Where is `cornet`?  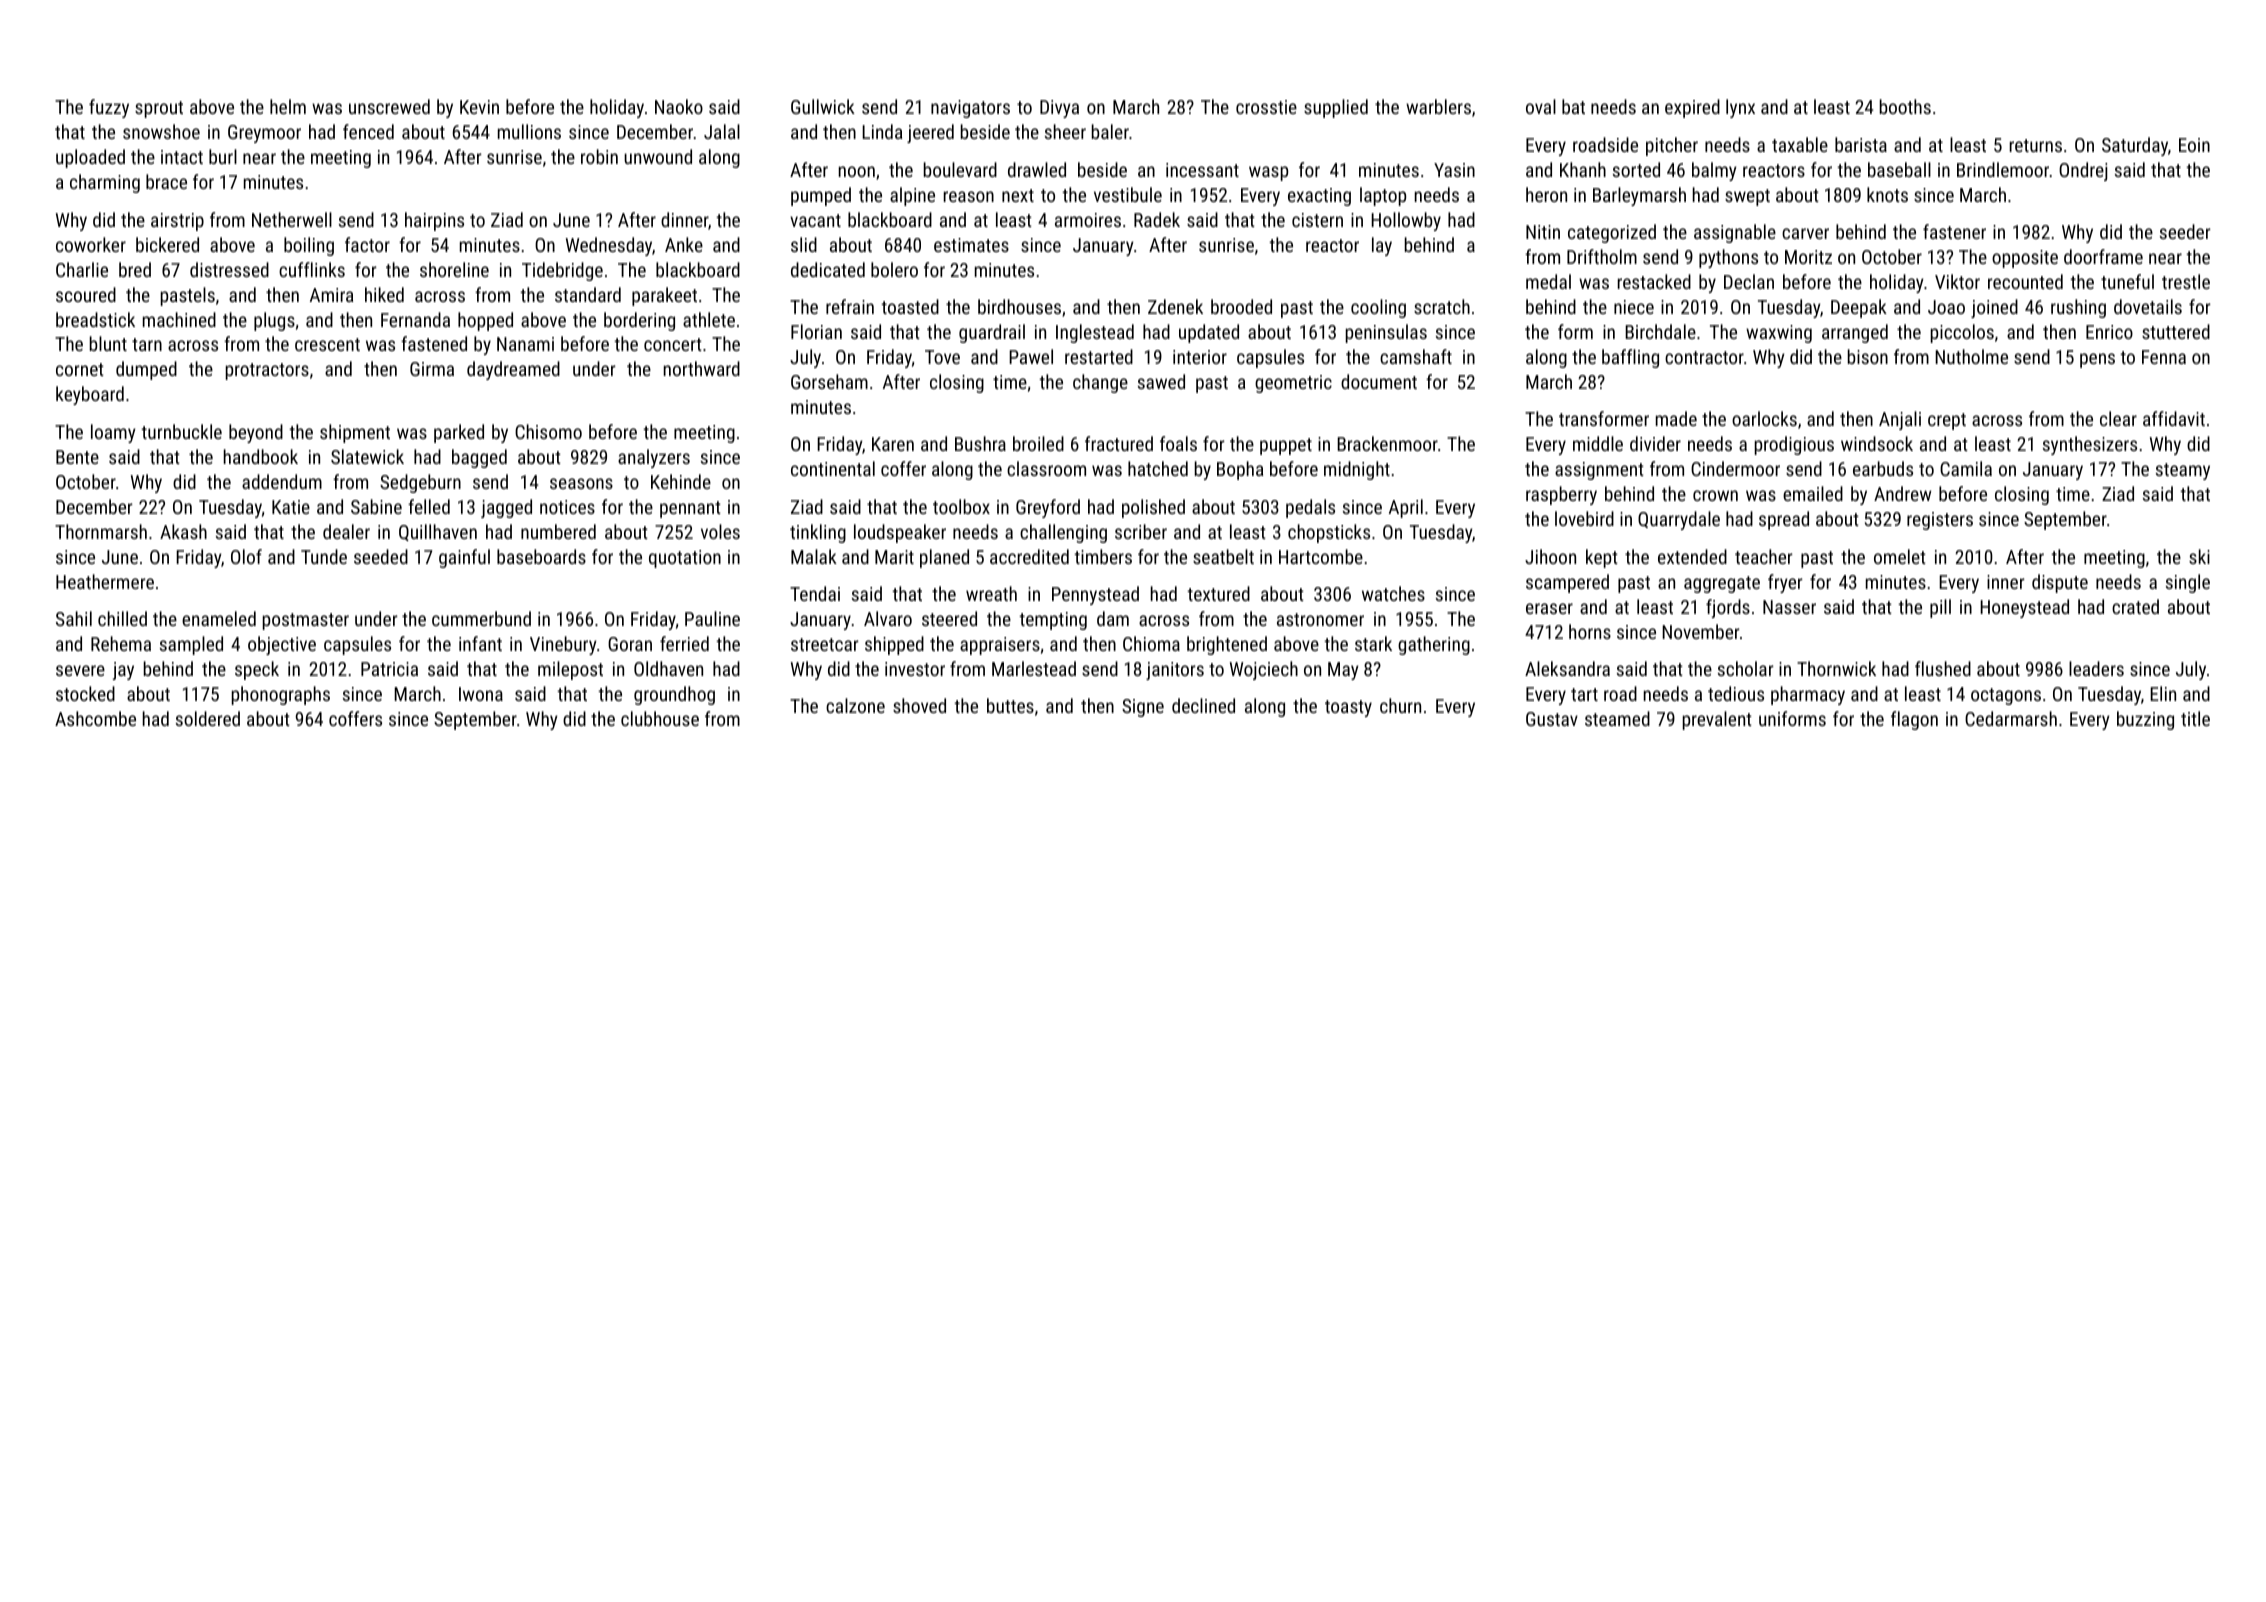
cornet is located at coordinates (80, 369).
